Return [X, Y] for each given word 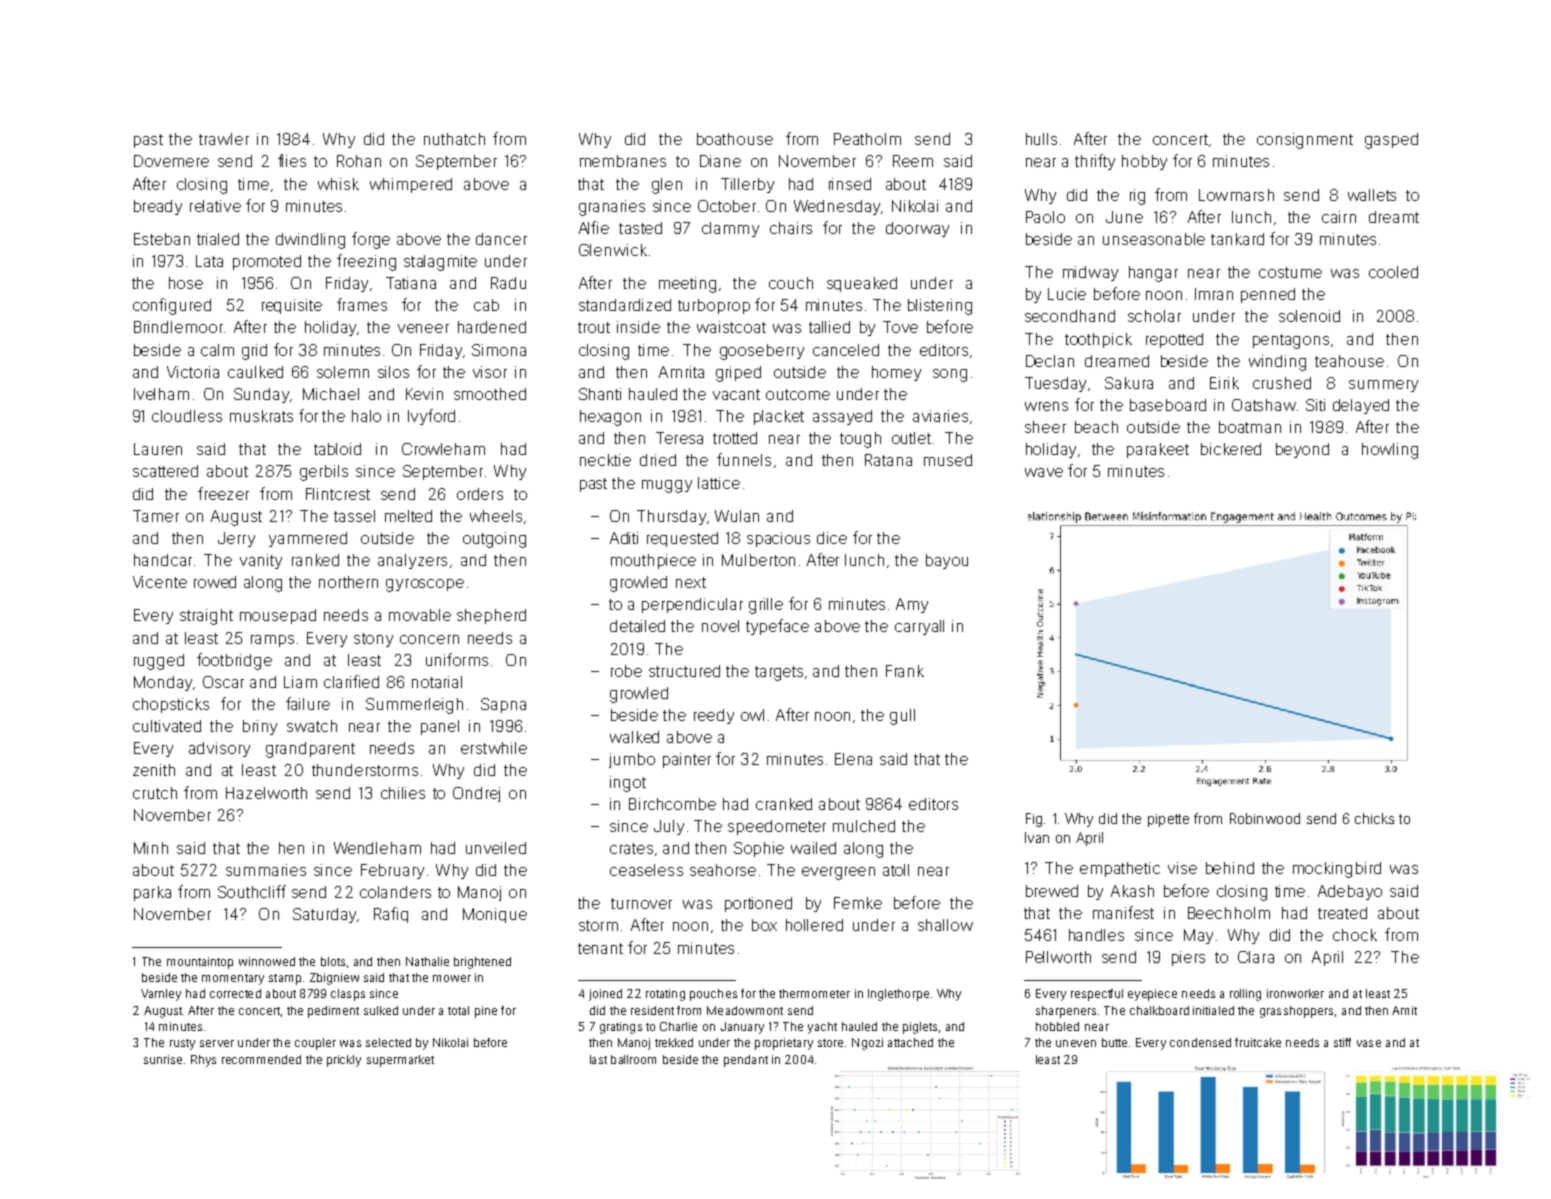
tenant [600, 948]
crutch [155, 793]
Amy [912, 605]
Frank [905, 671]
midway [1090, 273]
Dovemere [171, 161]
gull [902, 717]
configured [172, 306]
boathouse [735, 139]
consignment [1305, 141]
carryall [919, 627]
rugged [159, 662]
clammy [730, 229]
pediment [333, 1012]
